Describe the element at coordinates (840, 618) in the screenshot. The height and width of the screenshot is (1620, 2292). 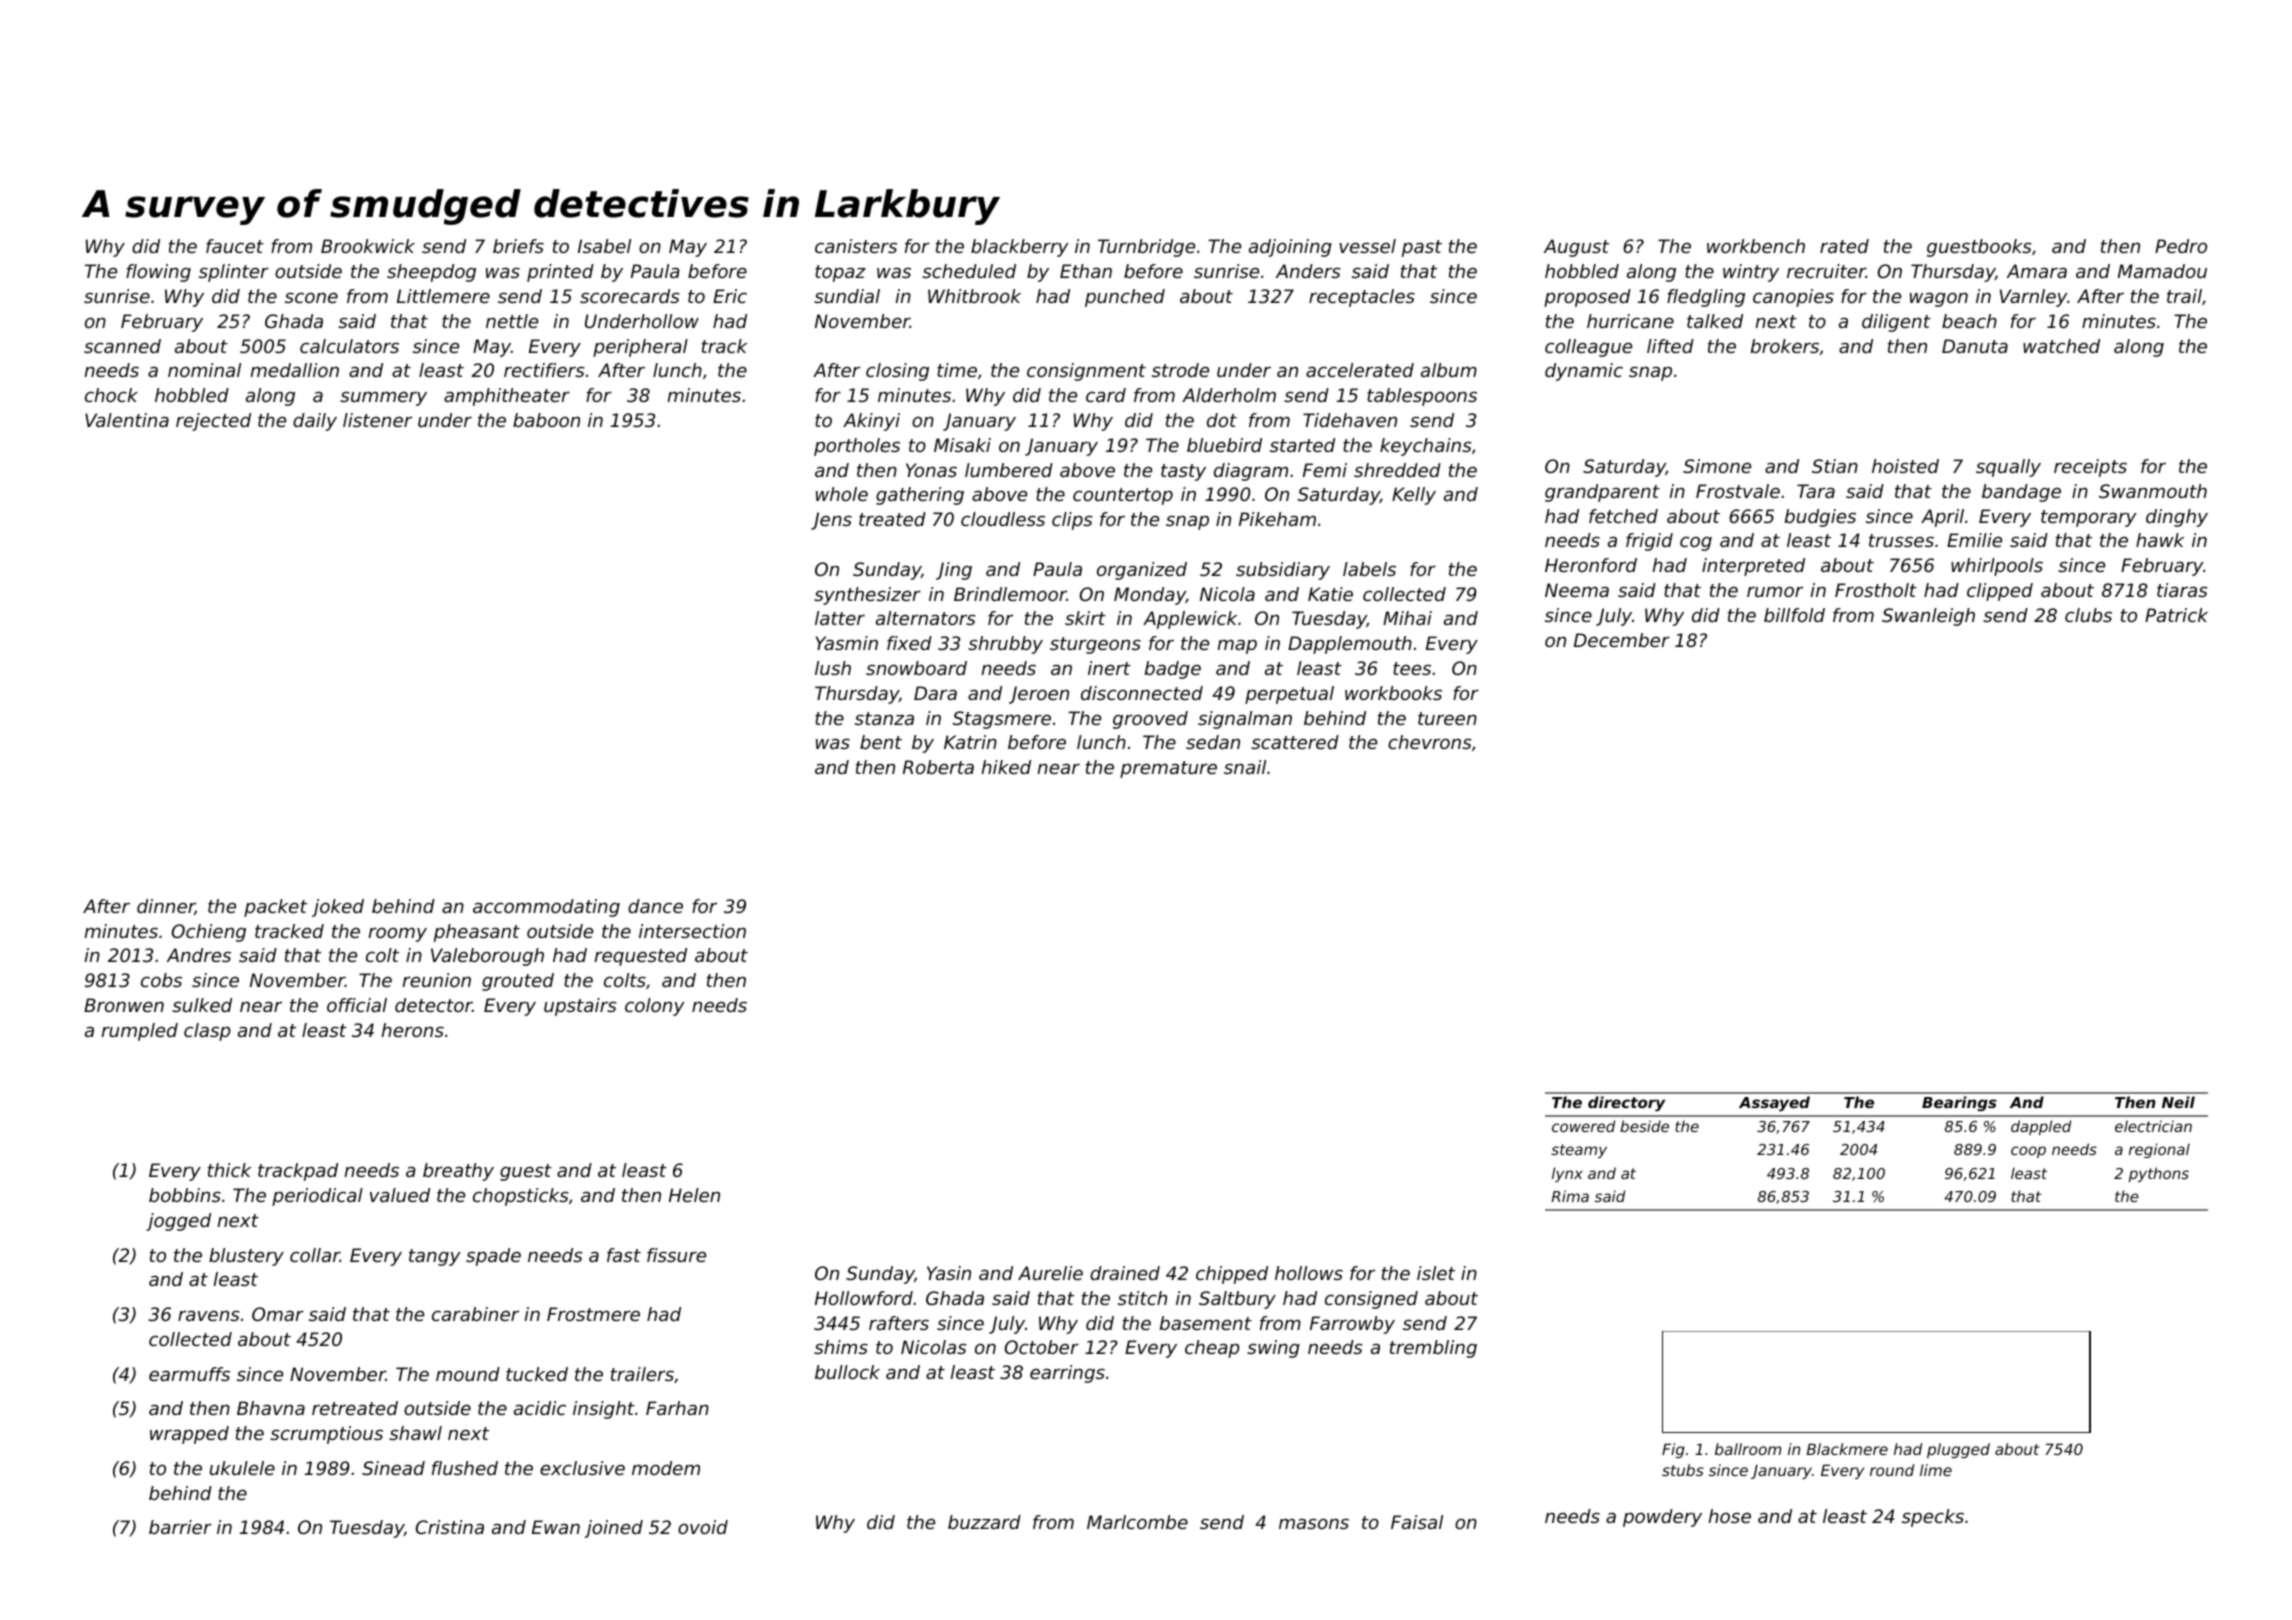
I see `latter` at that location.
